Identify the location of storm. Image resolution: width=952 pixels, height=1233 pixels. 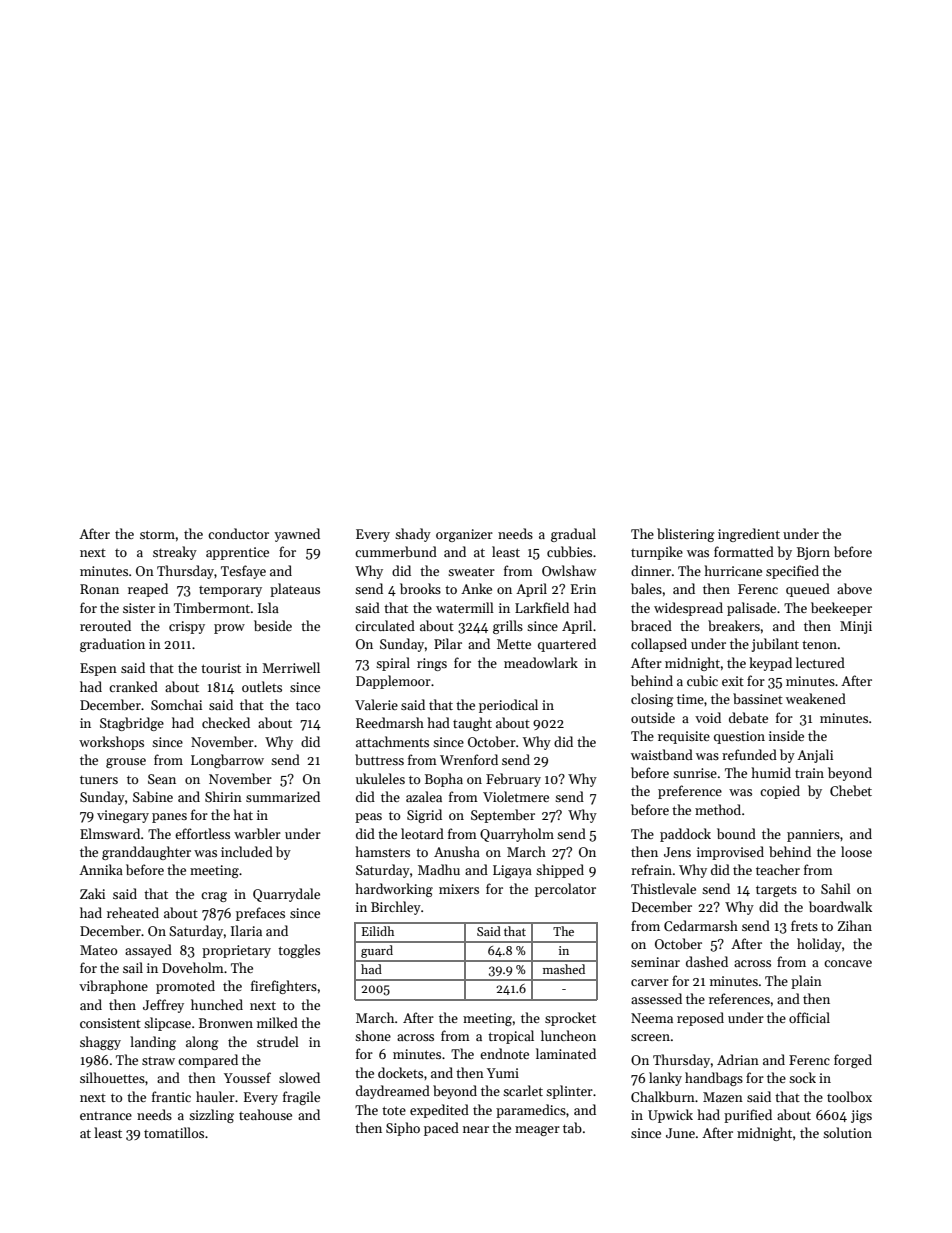
(157, 534).
